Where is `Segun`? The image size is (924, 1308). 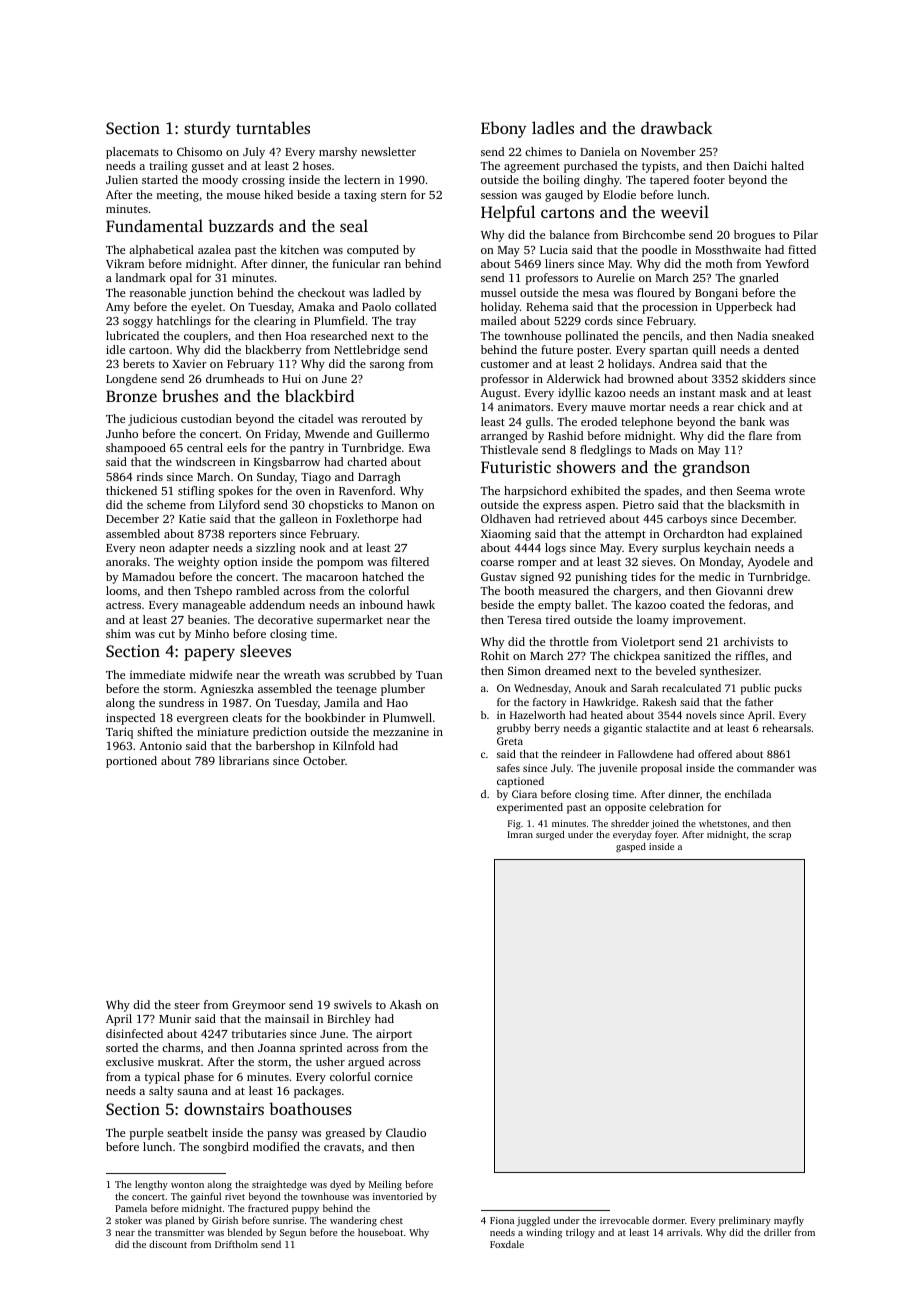
Segun is located at coordinates (293, 1234).
